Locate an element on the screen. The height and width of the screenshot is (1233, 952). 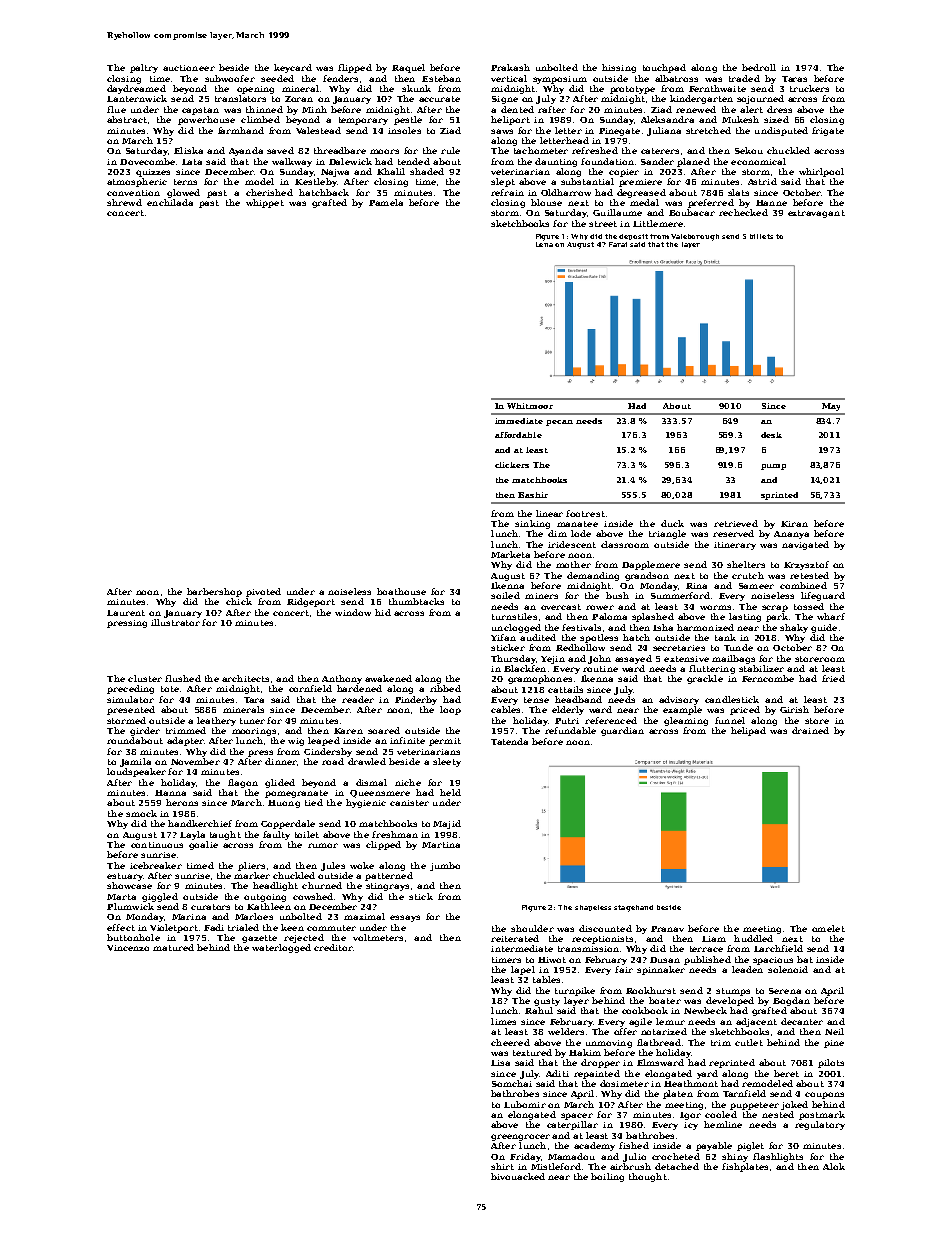
dim is located at coordinates (557, 533).
